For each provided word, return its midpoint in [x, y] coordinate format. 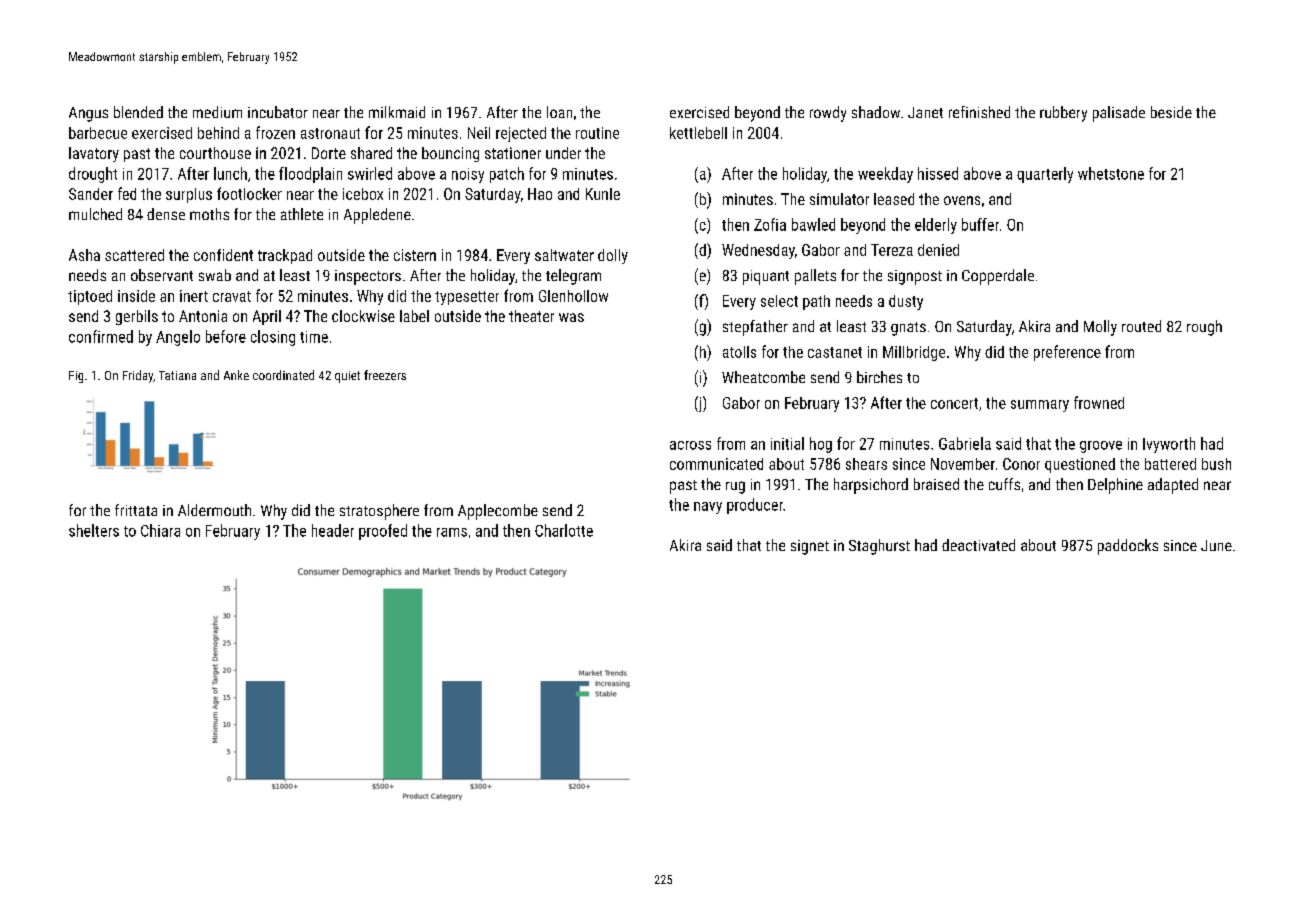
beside [1171, 112]
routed [1141, 326]
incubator [278, 112]
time [314, 337]
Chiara [160, 530]
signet [810, 547]
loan [559, 112]
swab [215, 275]
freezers [385, 375]
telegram [573, 277]
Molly [1100, 328]
